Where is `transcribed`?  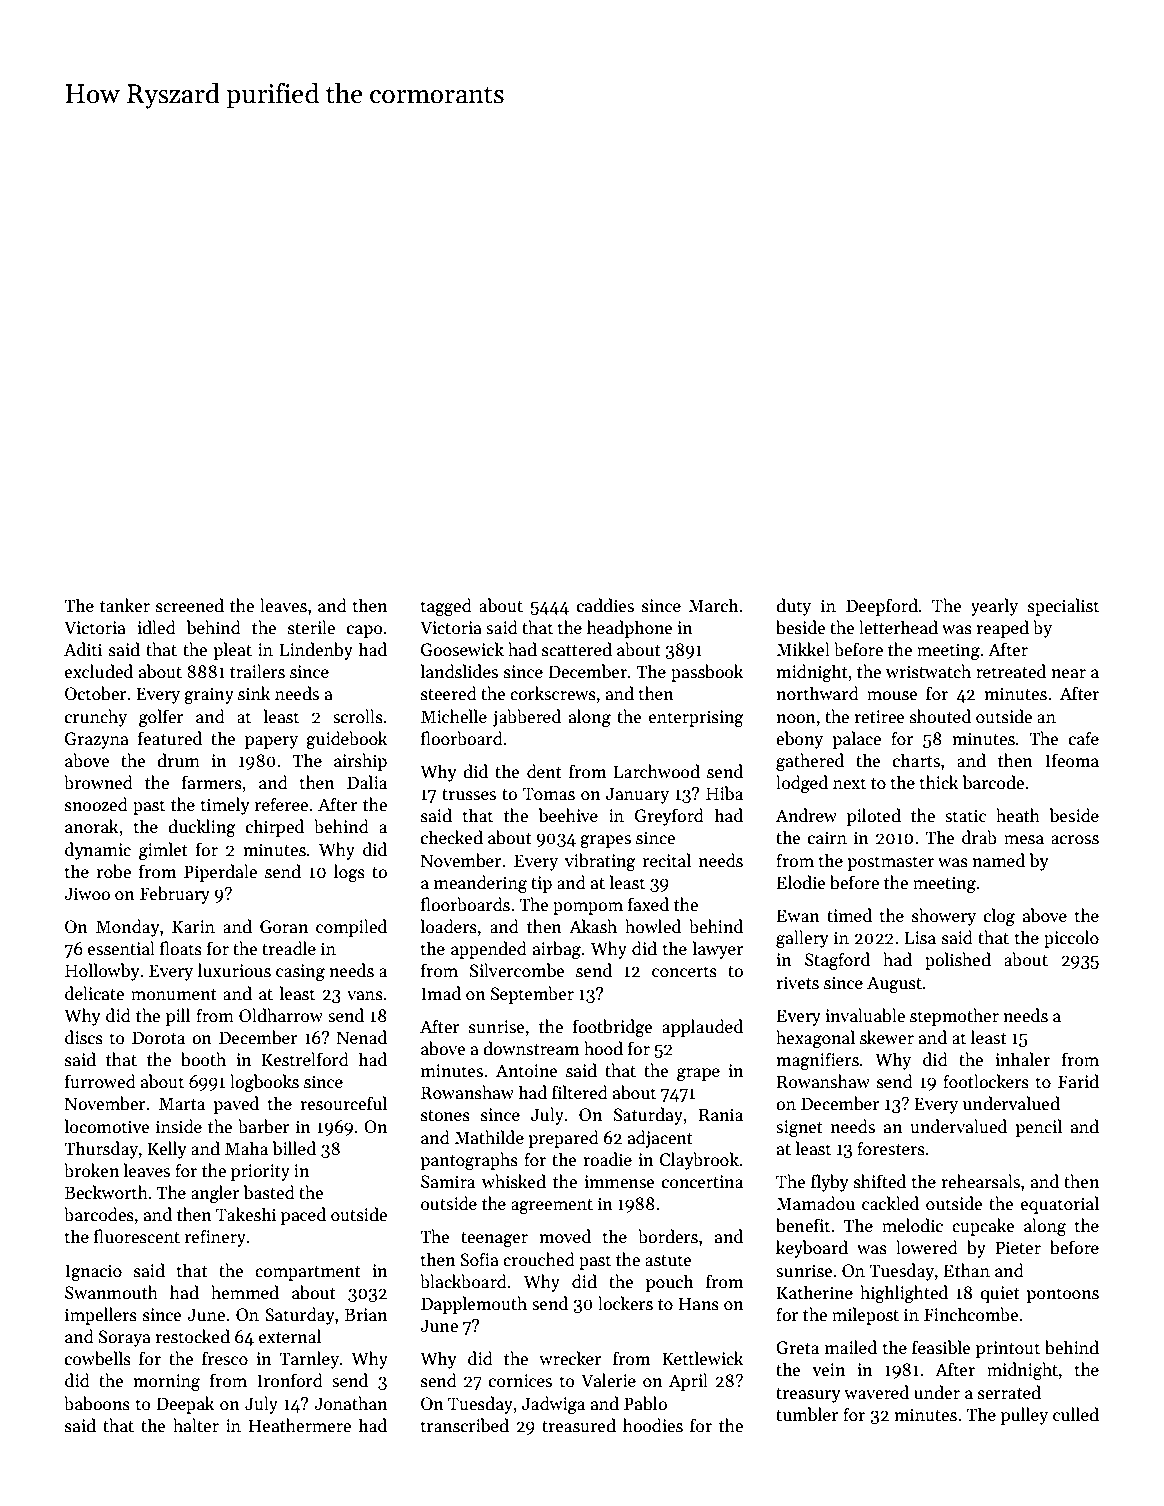 transcribed is located at coordinates (465, 1425).
